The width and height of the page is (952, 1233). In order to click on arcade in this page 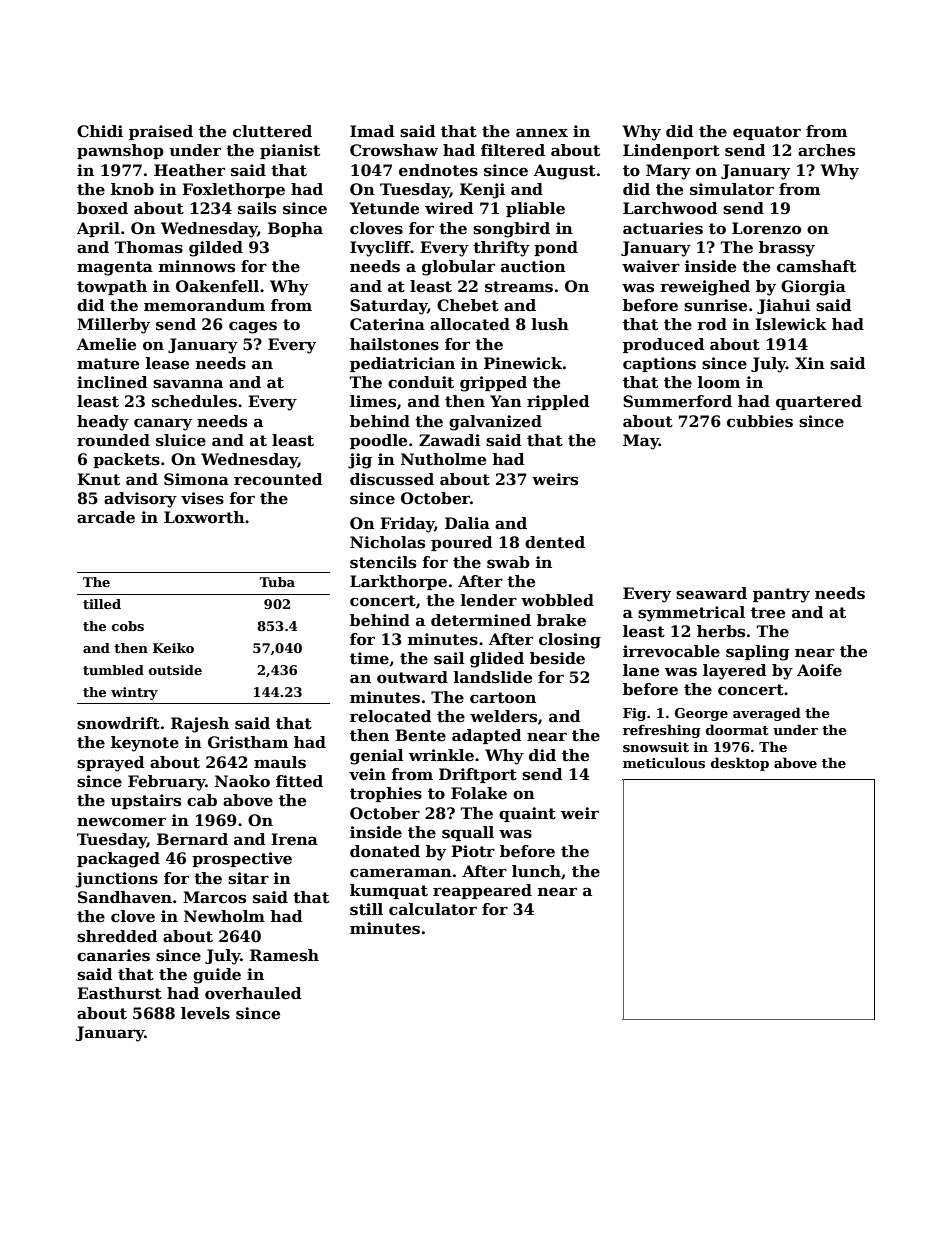, I will do `click(106, 517)`.
